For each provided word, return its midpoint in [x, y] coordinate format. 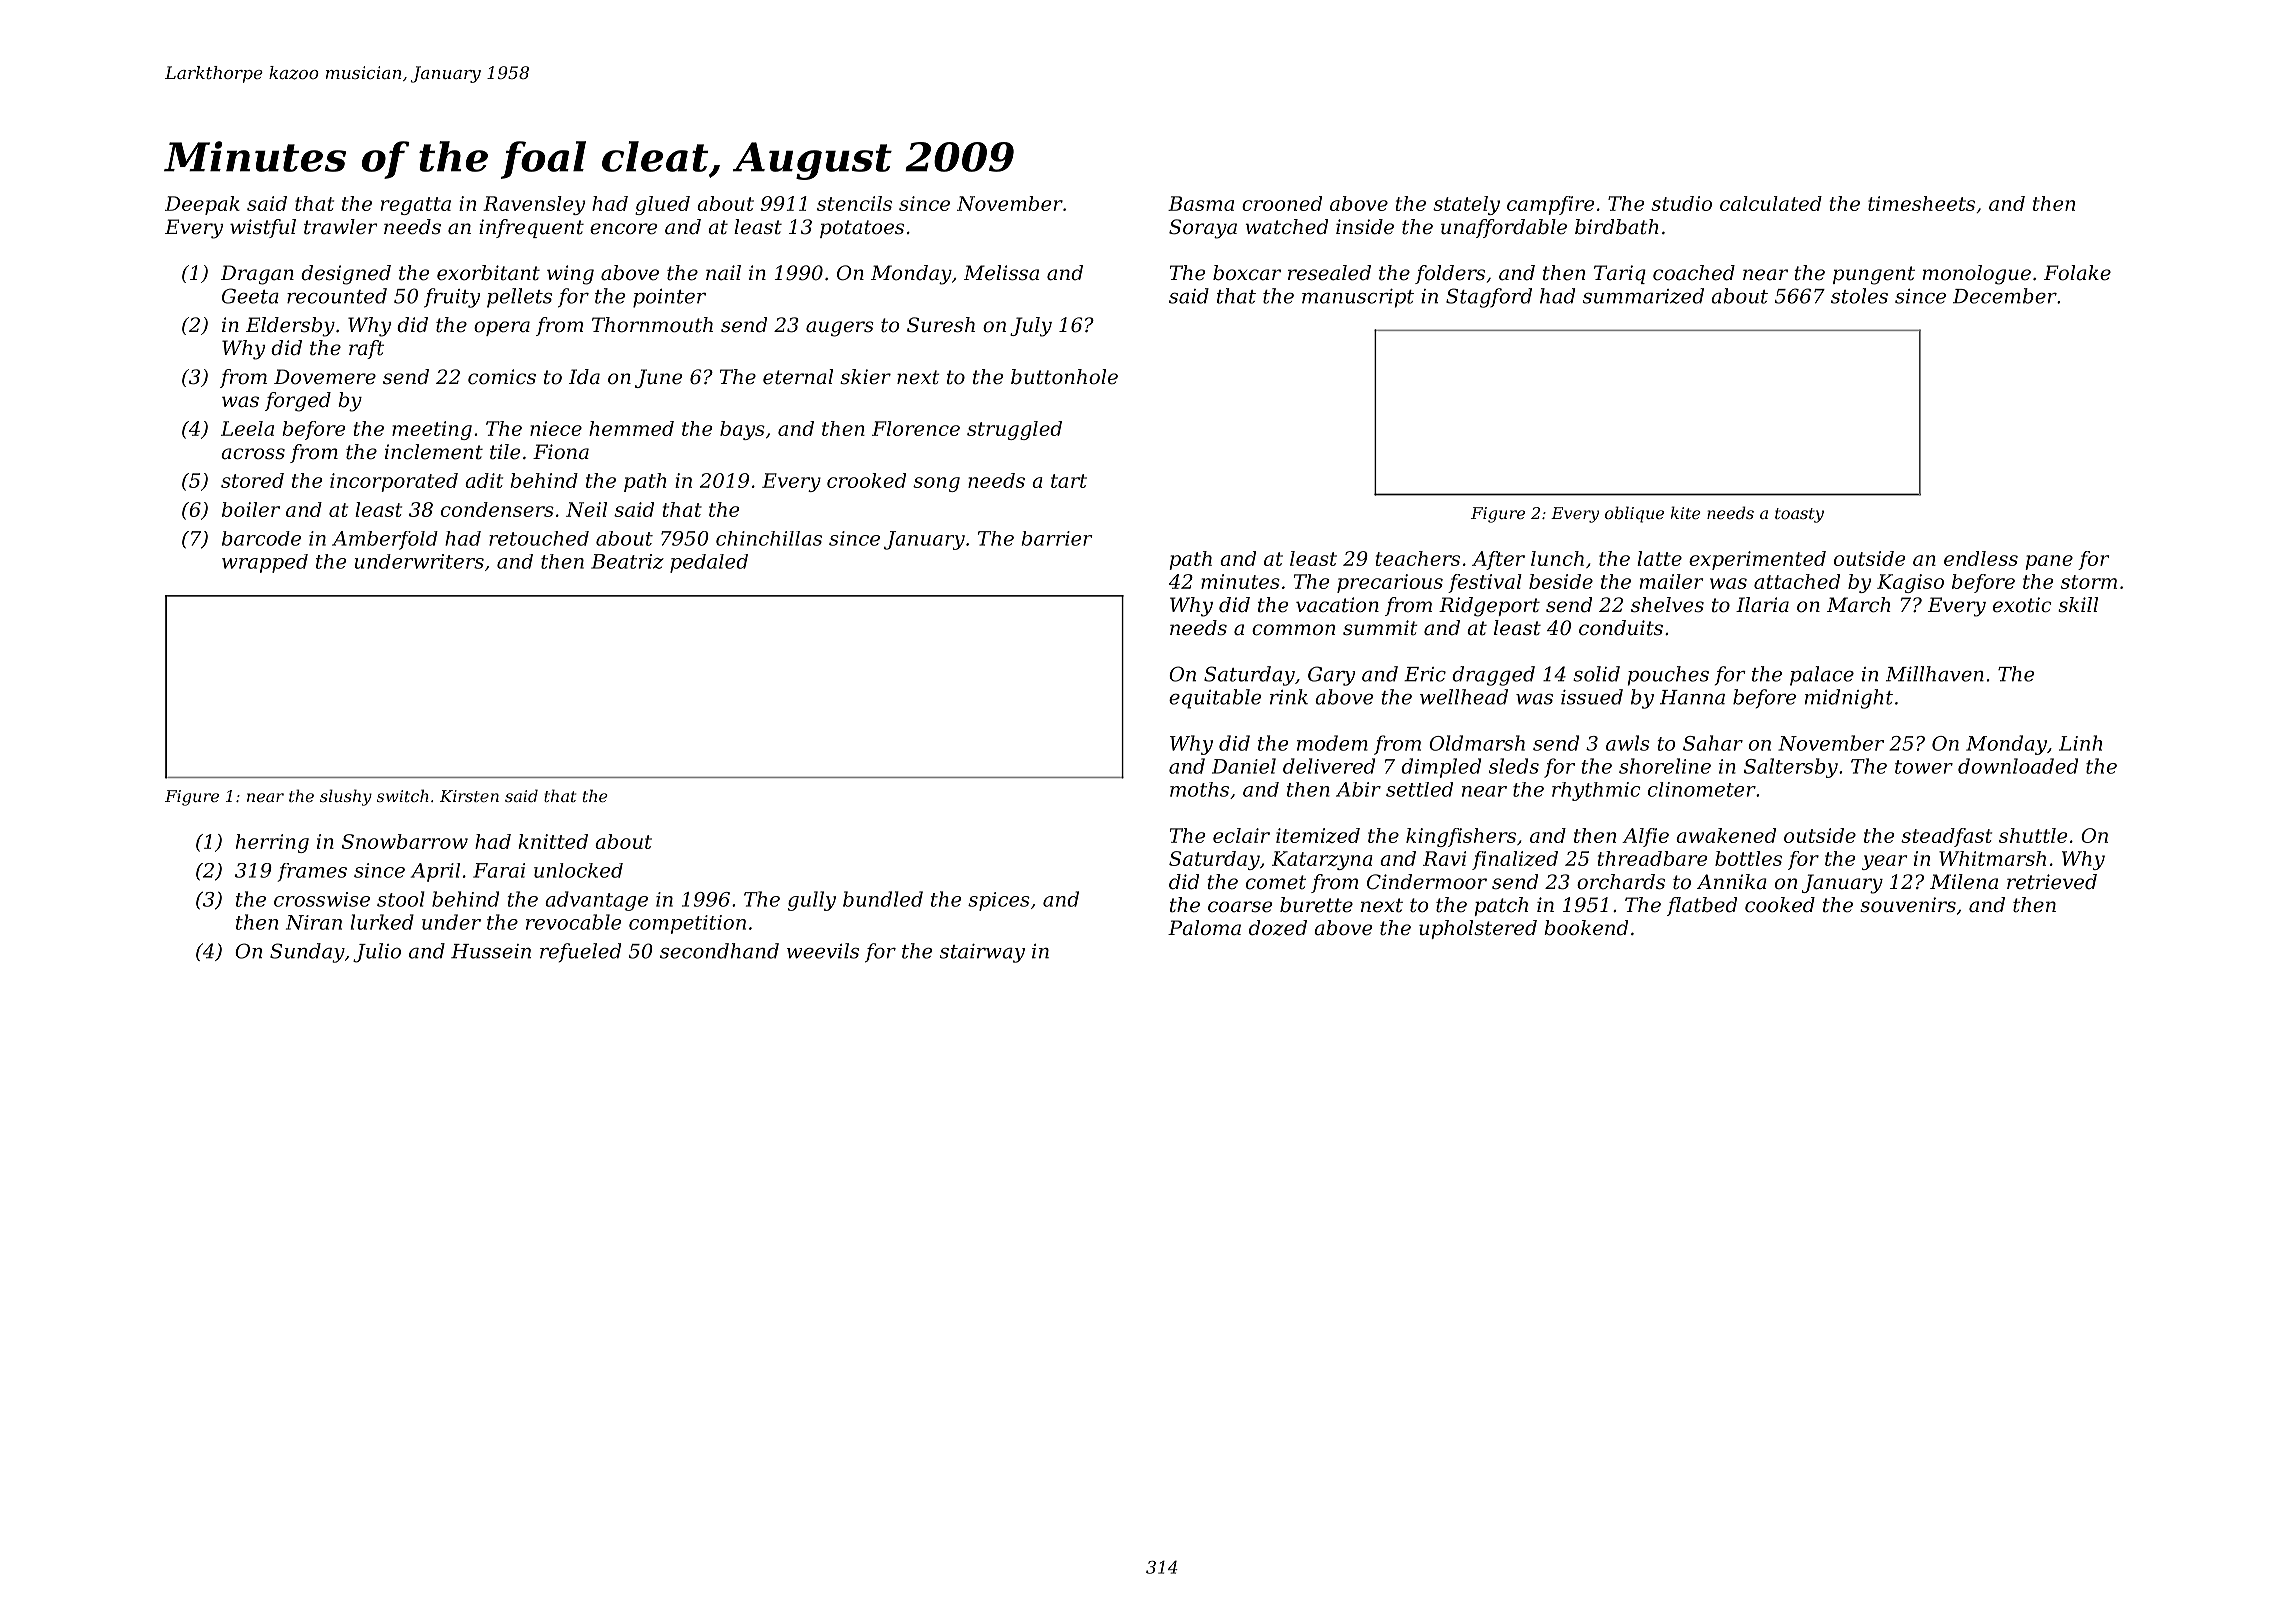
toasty [1799, 515]
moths [1199, 789]
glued [662, 205]
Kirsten [469, 796]
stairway [982, 953]
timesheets [1921, 203]
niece [556, 428]
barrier [1057, 538]
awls [1628, 743]
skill [2078, 604]
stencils [854, 203]
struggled [1014, 430]
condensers [497, 509]
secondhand [719, 951]
